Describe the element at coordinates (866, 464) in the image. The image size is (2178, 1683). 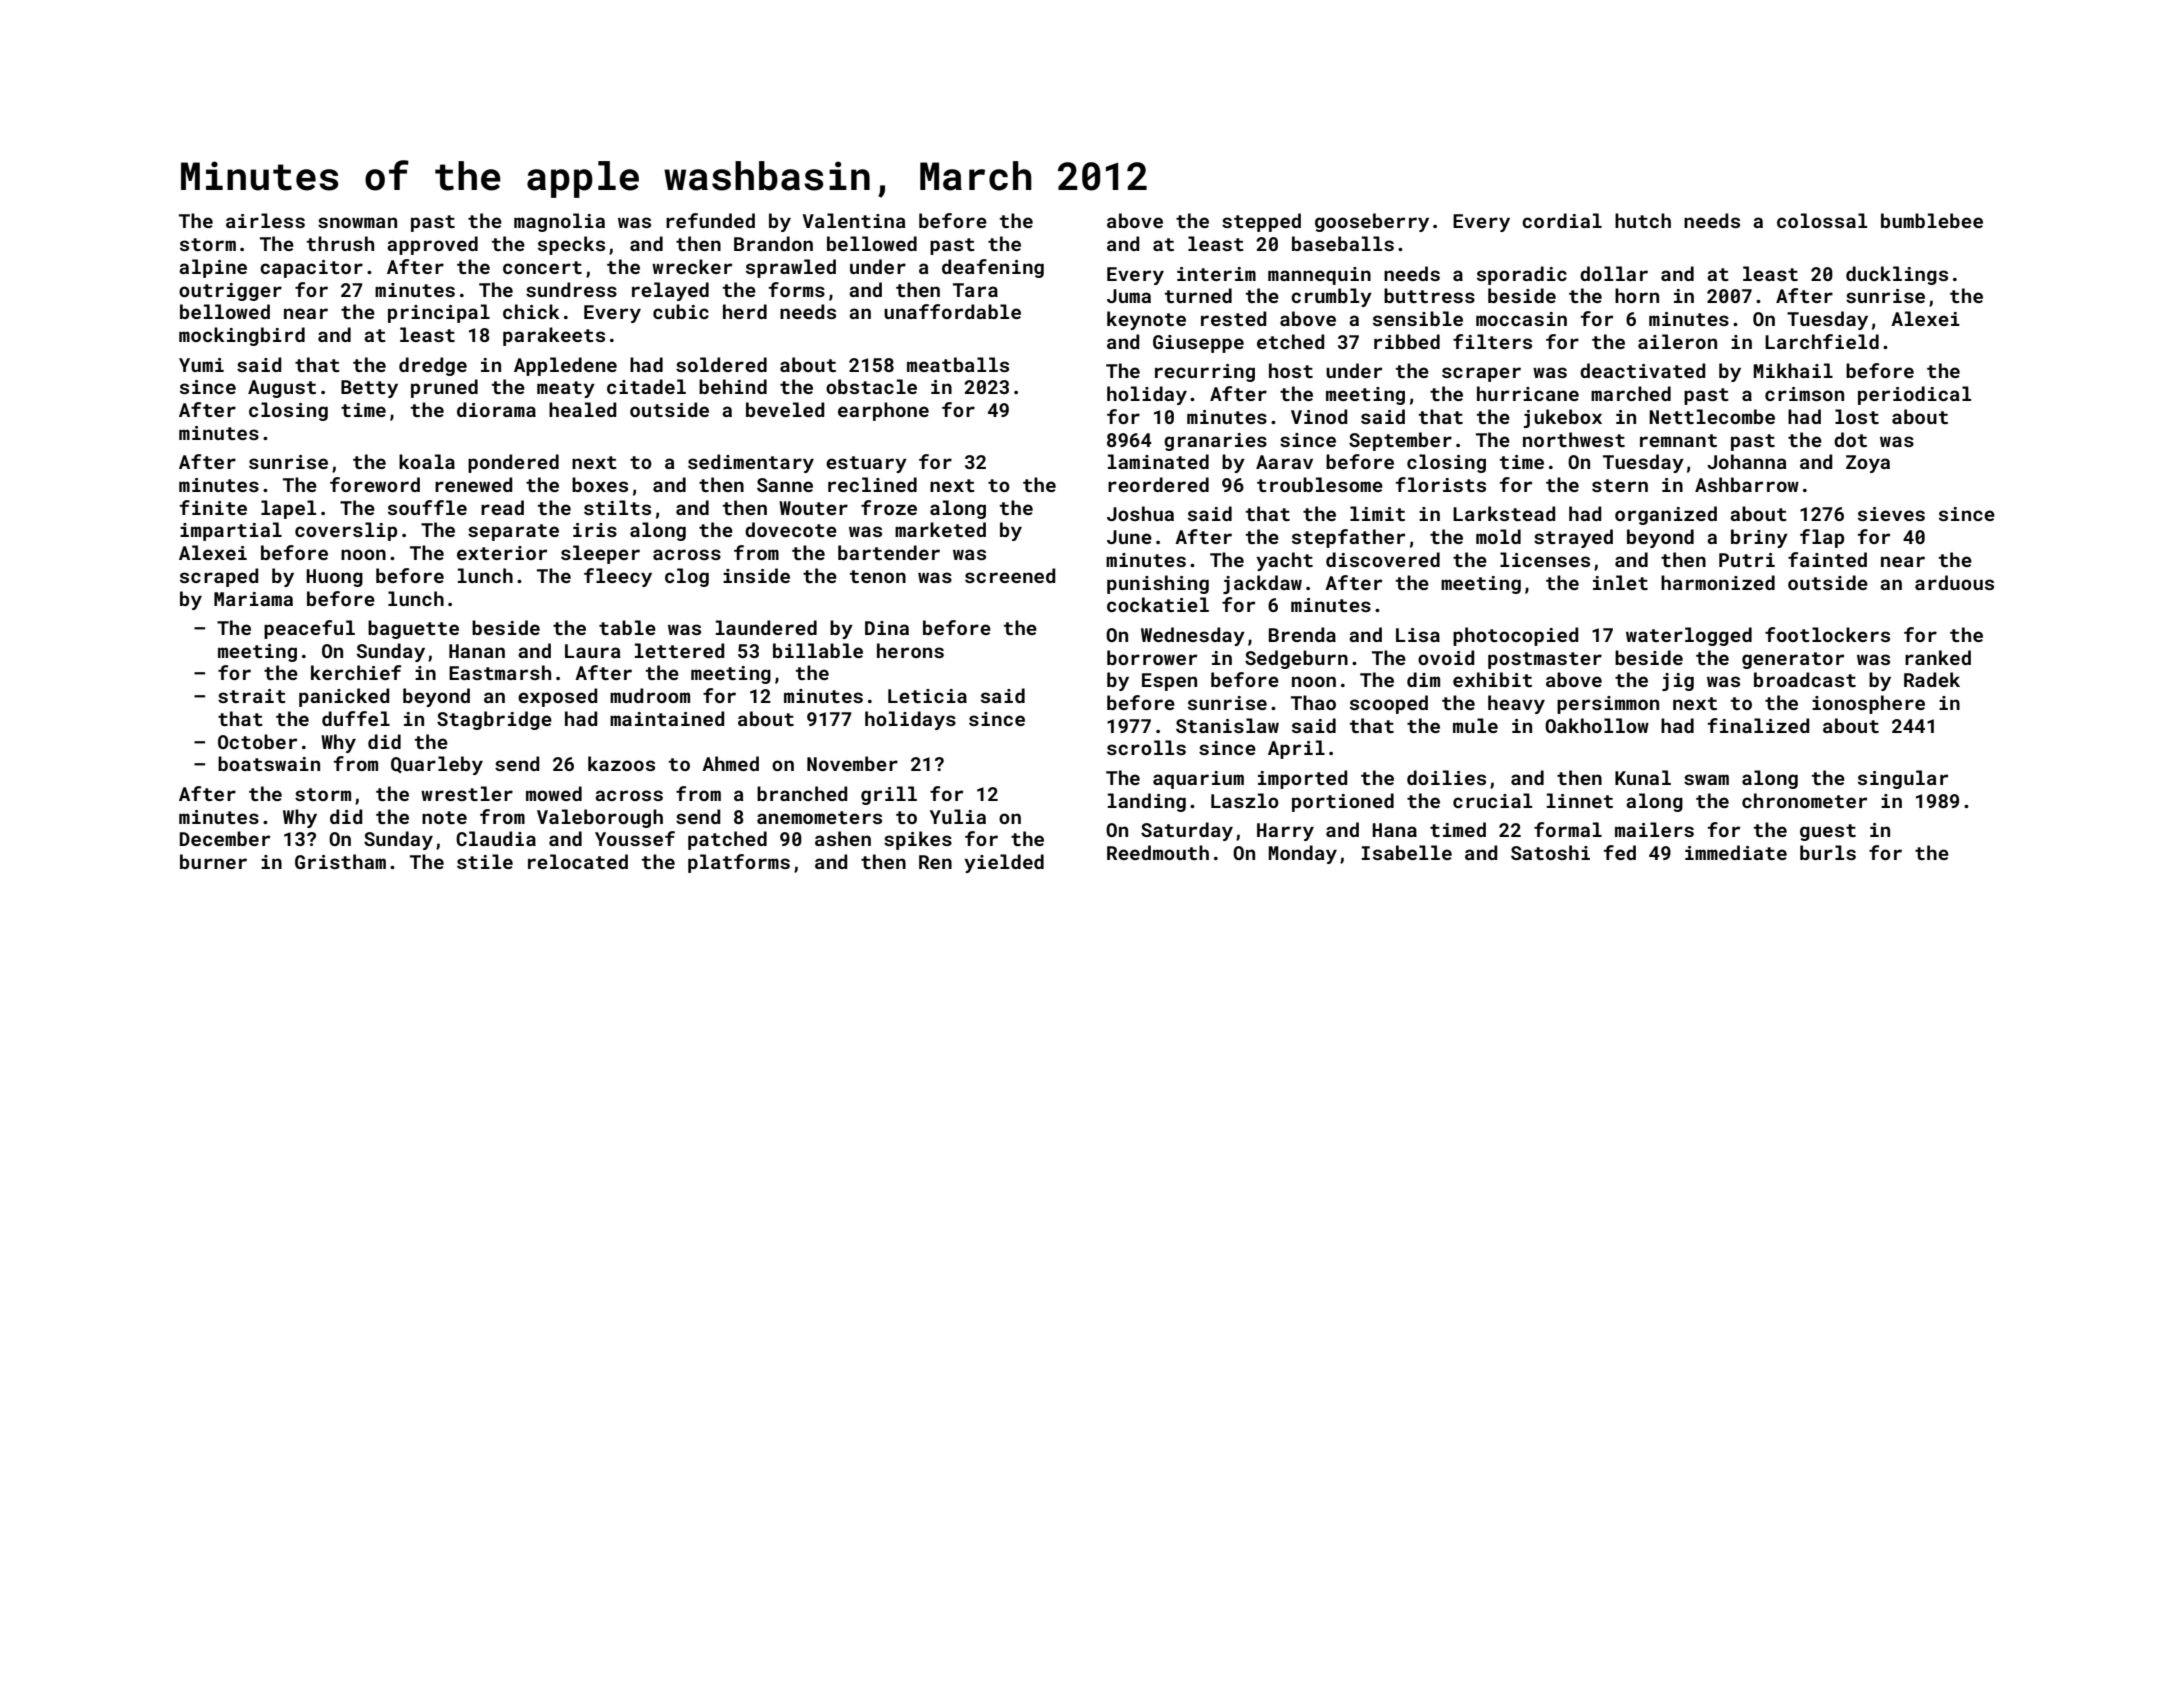
I see `estuary` at that location.
